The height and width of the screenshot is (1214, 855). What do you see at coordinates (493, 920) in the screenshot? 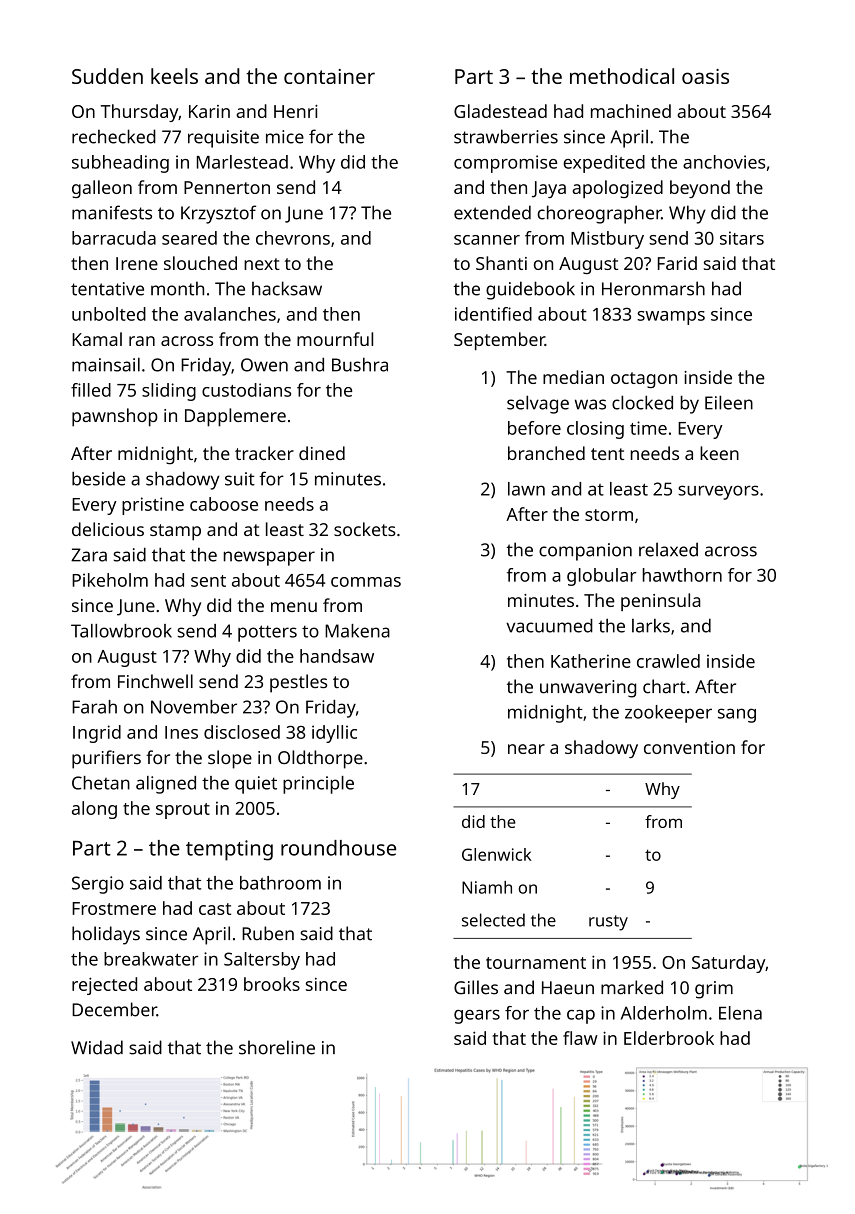
I see `selected` at bounding box center [493, 920].
